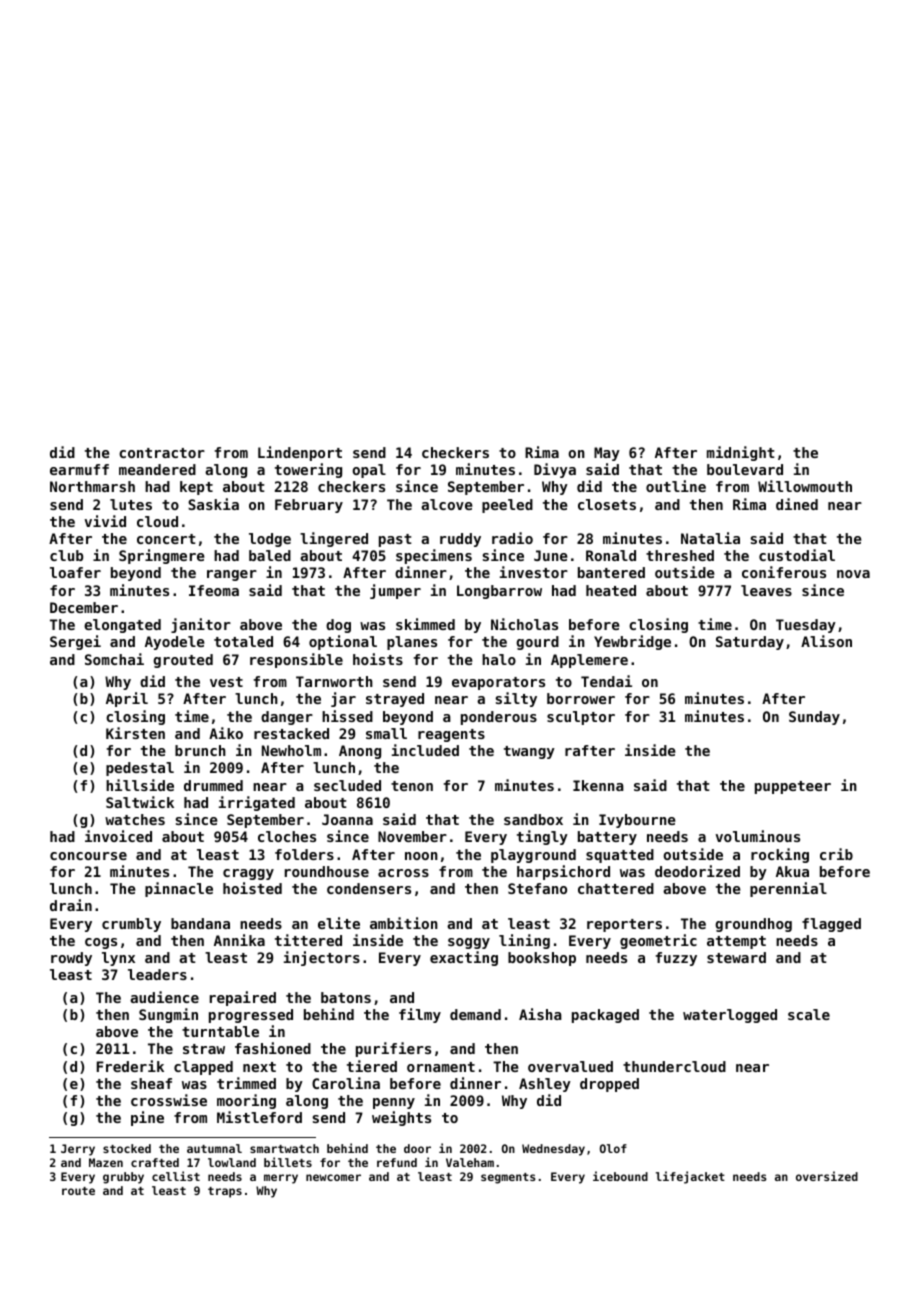 The height and width of the document is (1308, 924). I want to click on lodge, so click(270, 540).
